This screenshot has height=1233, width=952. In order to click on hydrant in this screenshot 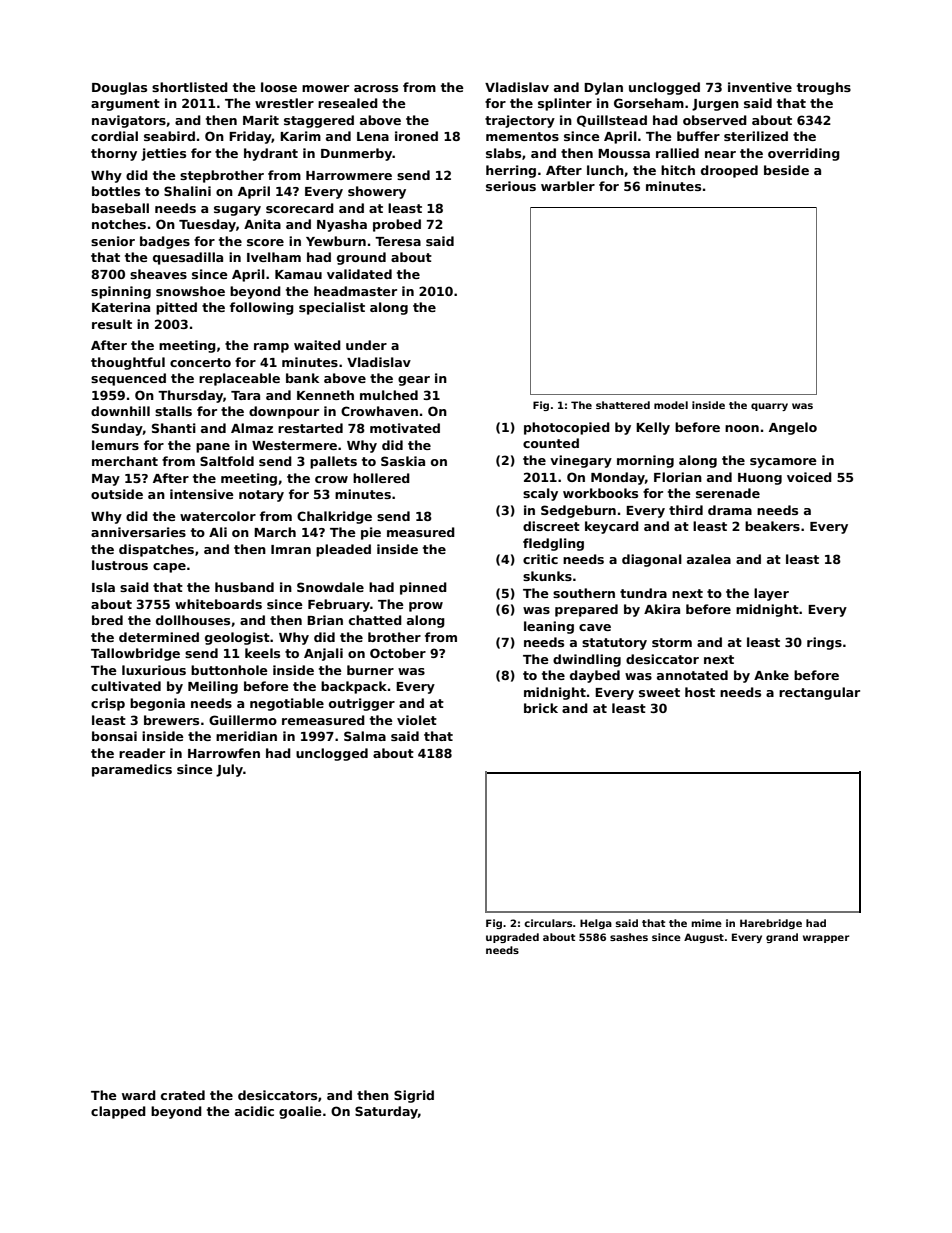, I will do `click(271, 154)`.
